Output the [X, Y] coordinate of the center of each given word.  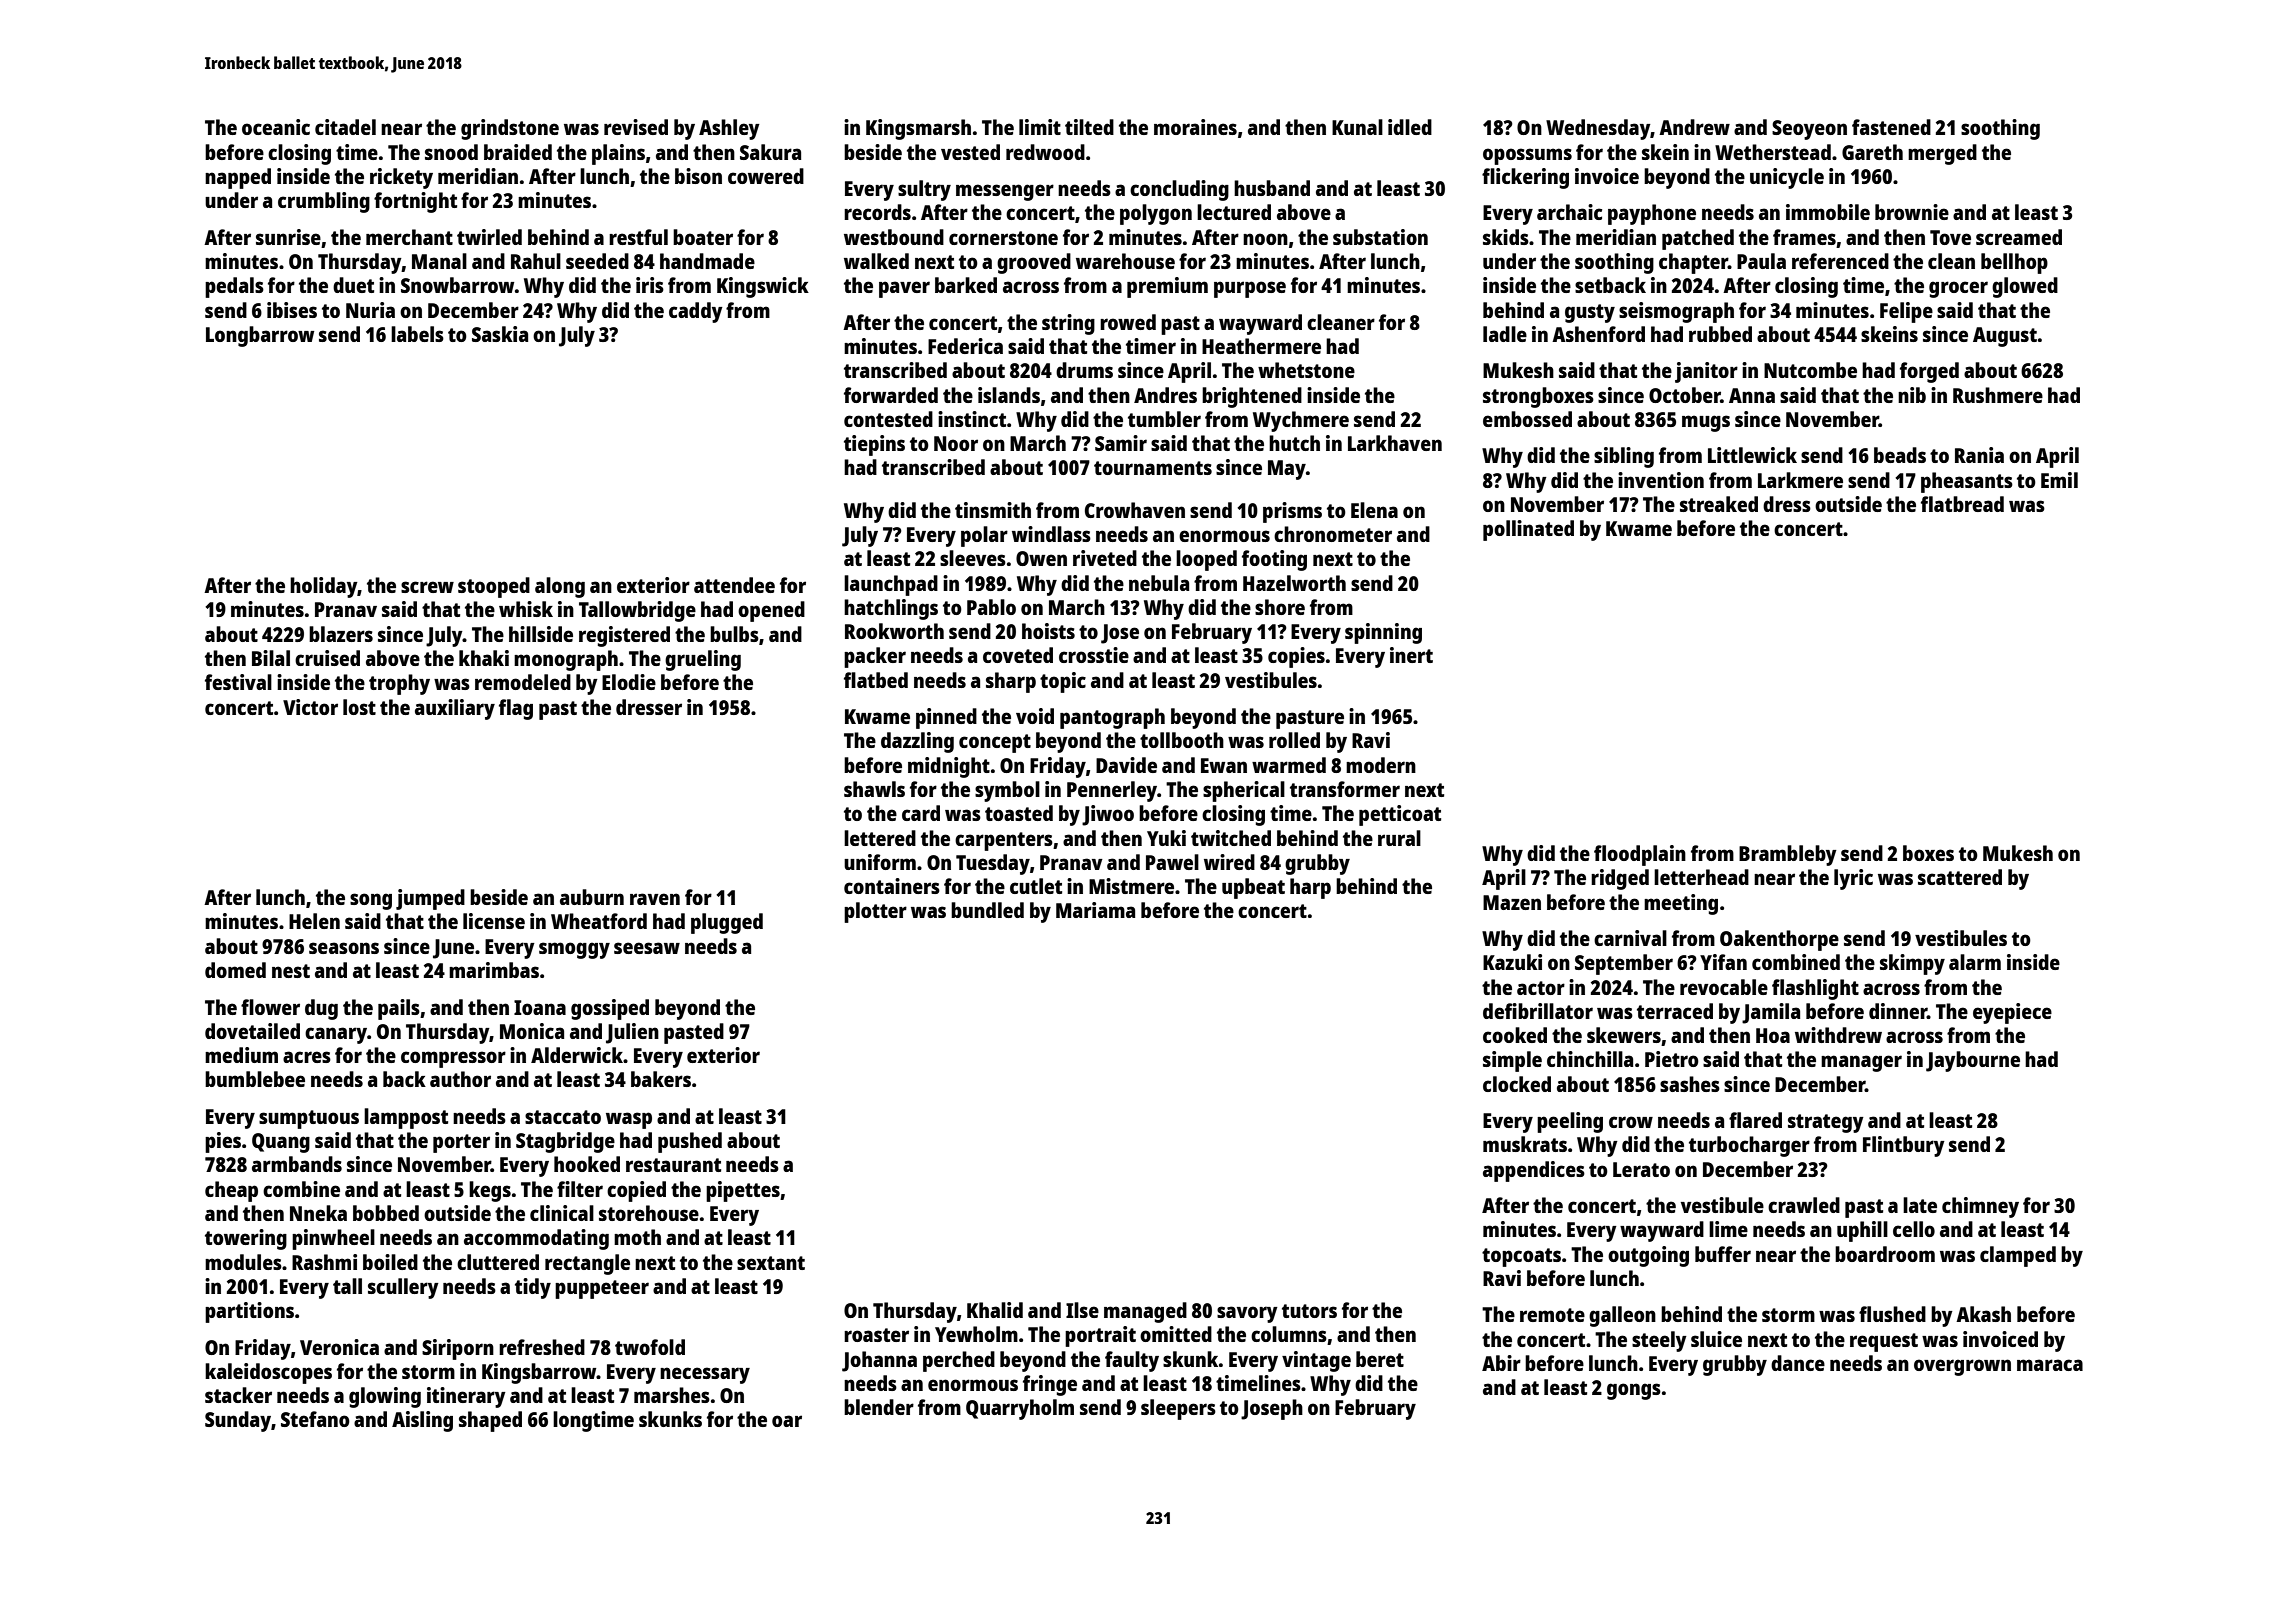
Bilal [271, 658]
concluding [1179, 190]
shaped [490, 1421]
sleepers [1178, 1409]
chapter [1693, 263]
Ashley [729, 129]
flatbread [1962, 504]
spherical [1244, 791]
